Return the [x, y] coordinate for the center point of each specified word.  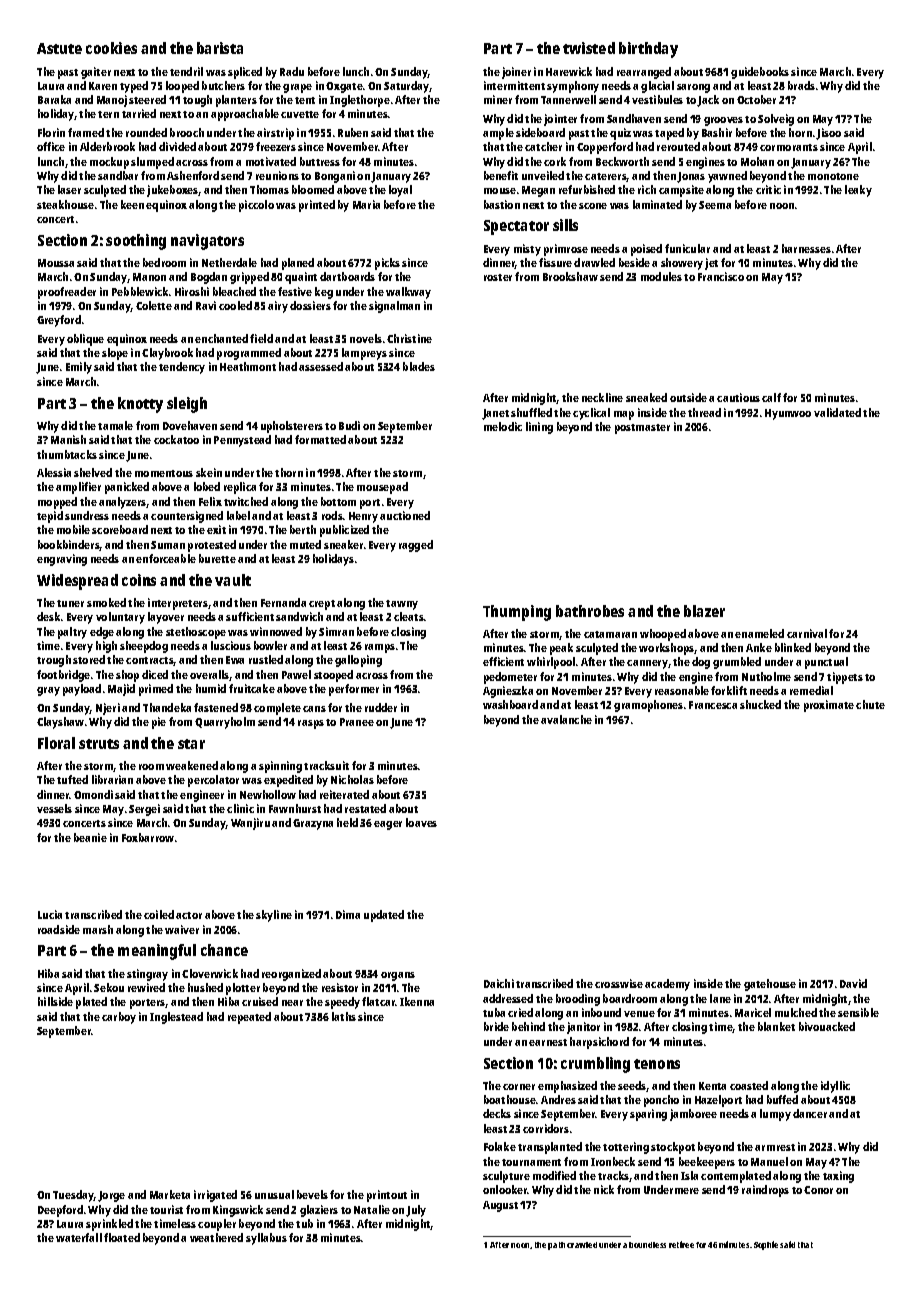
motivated [271, 161]
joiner [516, 73]
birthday [648, 50]
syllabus [266, 1239]
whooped [663, 635]
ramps [380, 648]
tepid [50, 517]
